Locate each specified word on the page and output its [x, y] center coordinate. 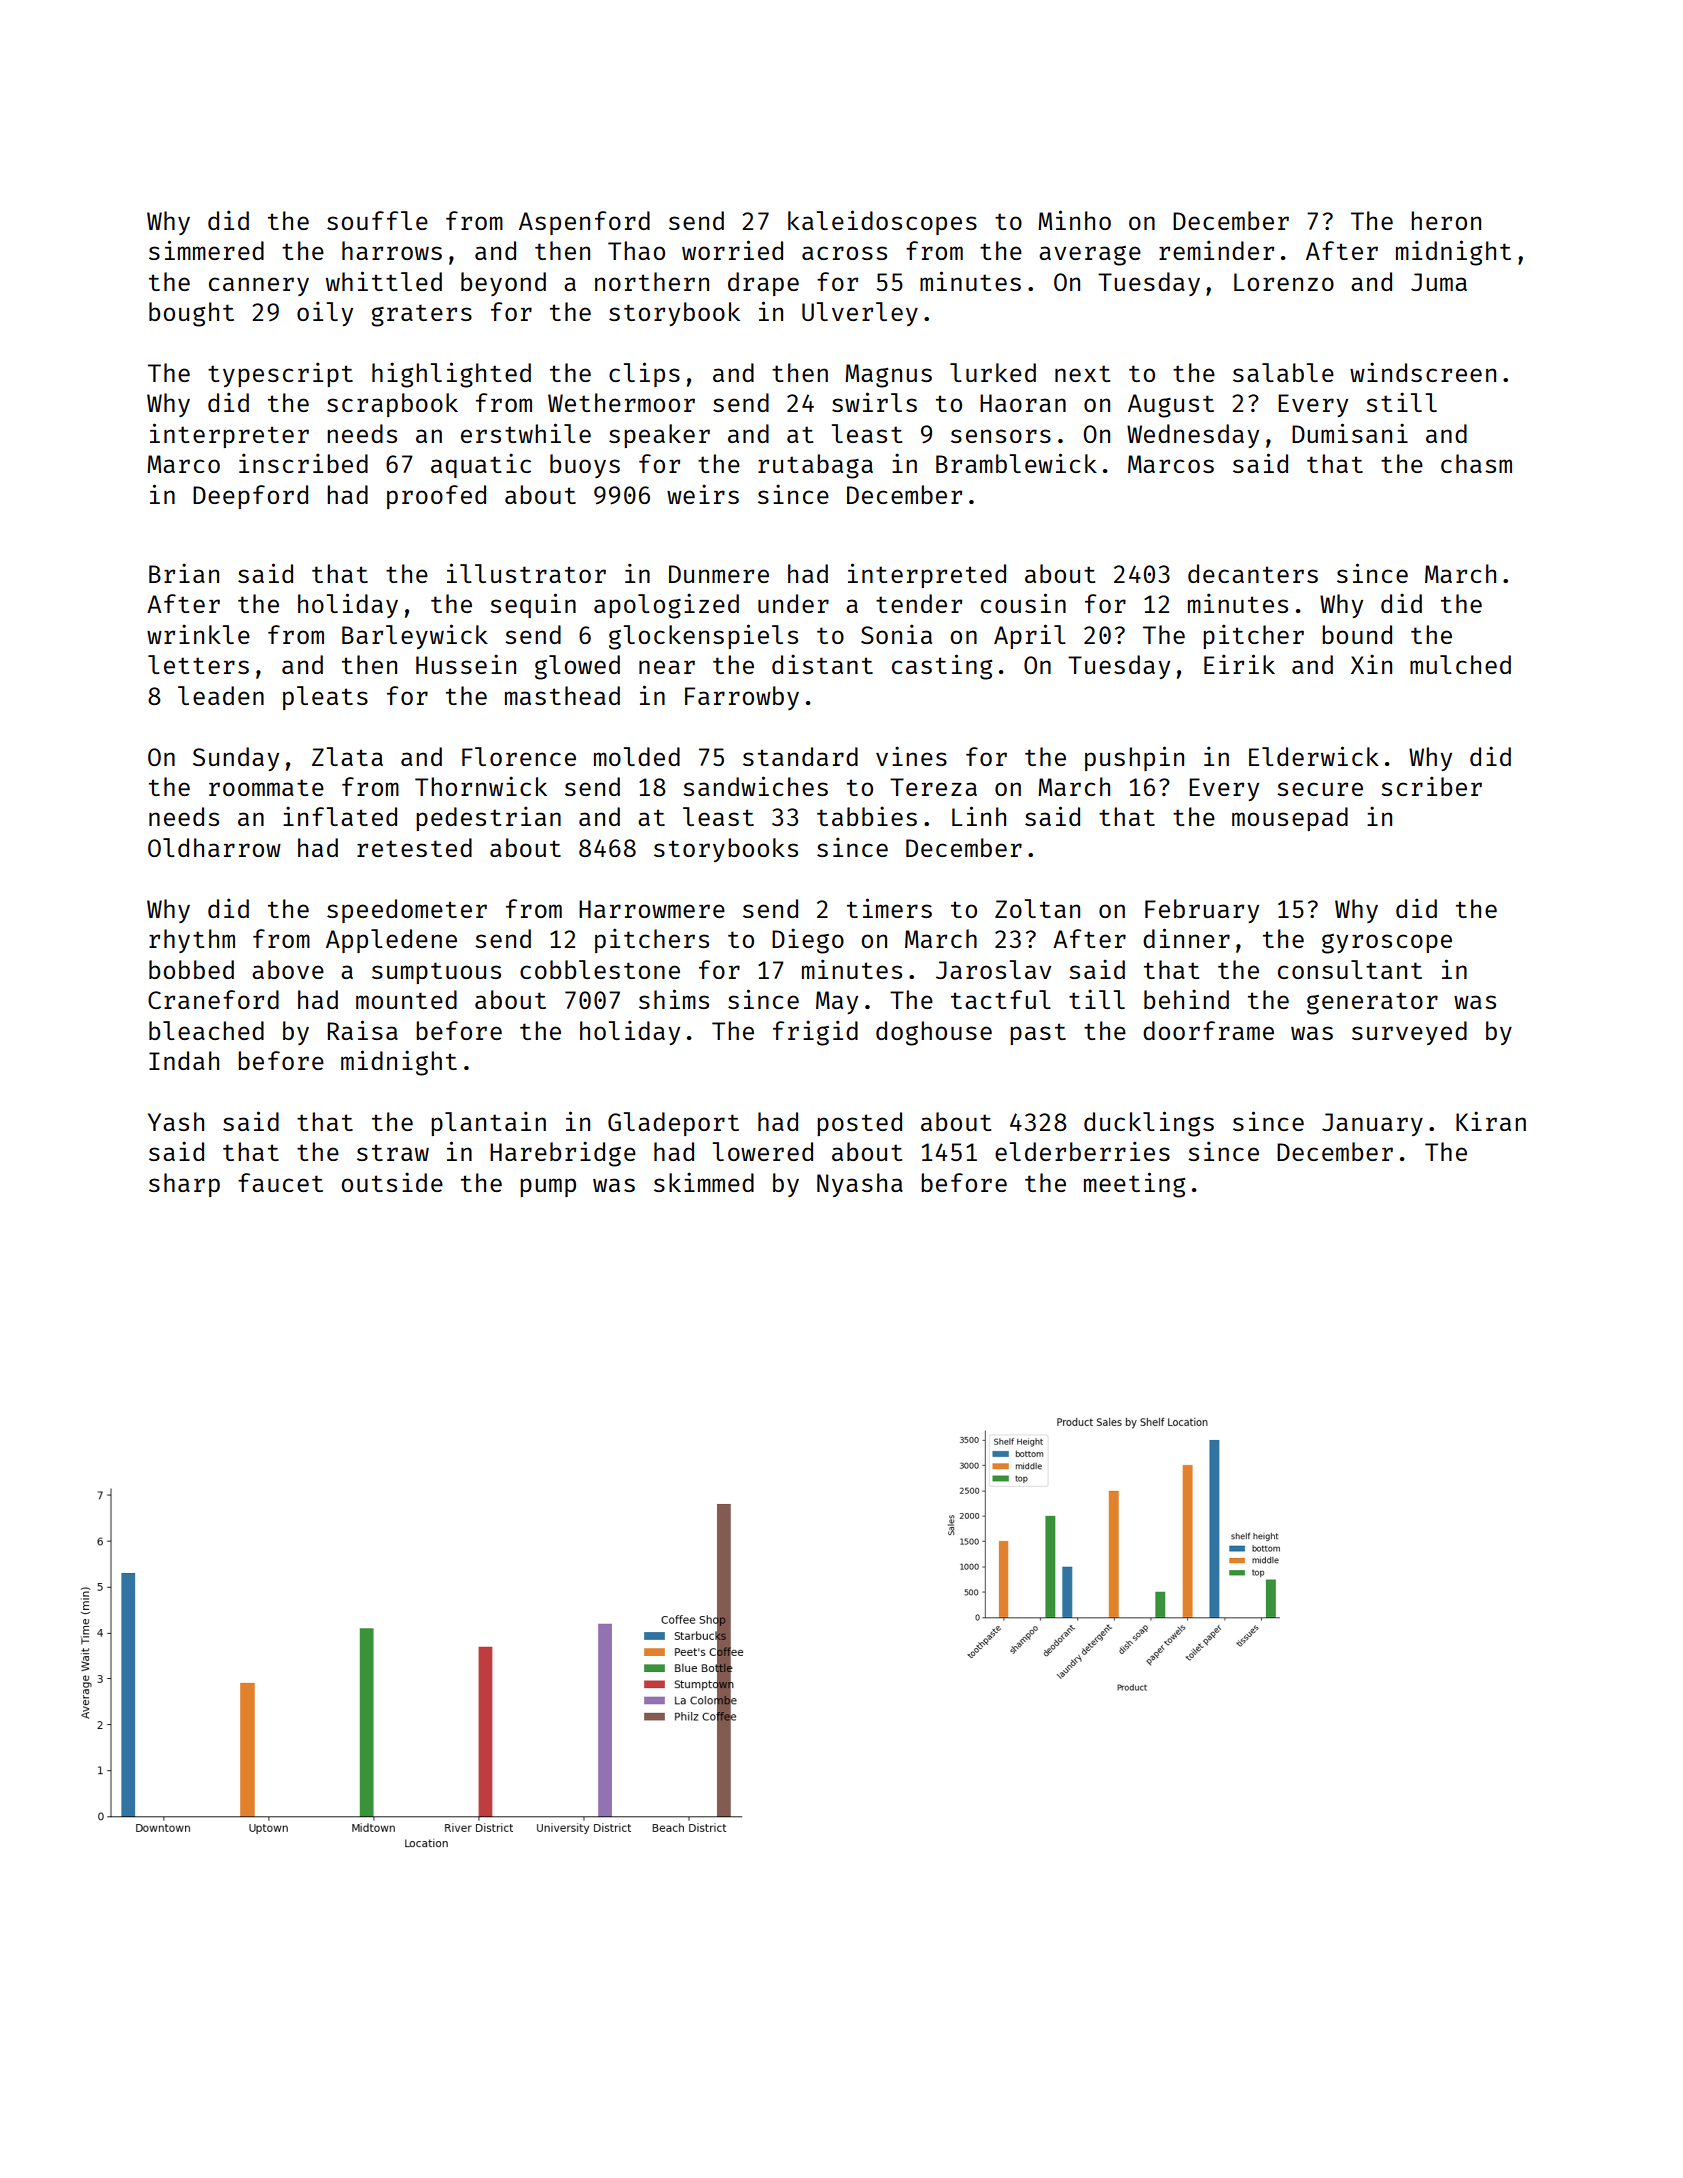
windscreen [1423, 372]
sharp [184, 1185]
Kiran [1491, 1121]
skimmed [704, 1182]
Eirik [1239, 664]
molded [637, 756]
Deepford [250, 497]
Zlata [347, 756]
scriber [1431, 786]
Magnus [888, 376]
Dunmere [719, 574]
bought [191, 314]
